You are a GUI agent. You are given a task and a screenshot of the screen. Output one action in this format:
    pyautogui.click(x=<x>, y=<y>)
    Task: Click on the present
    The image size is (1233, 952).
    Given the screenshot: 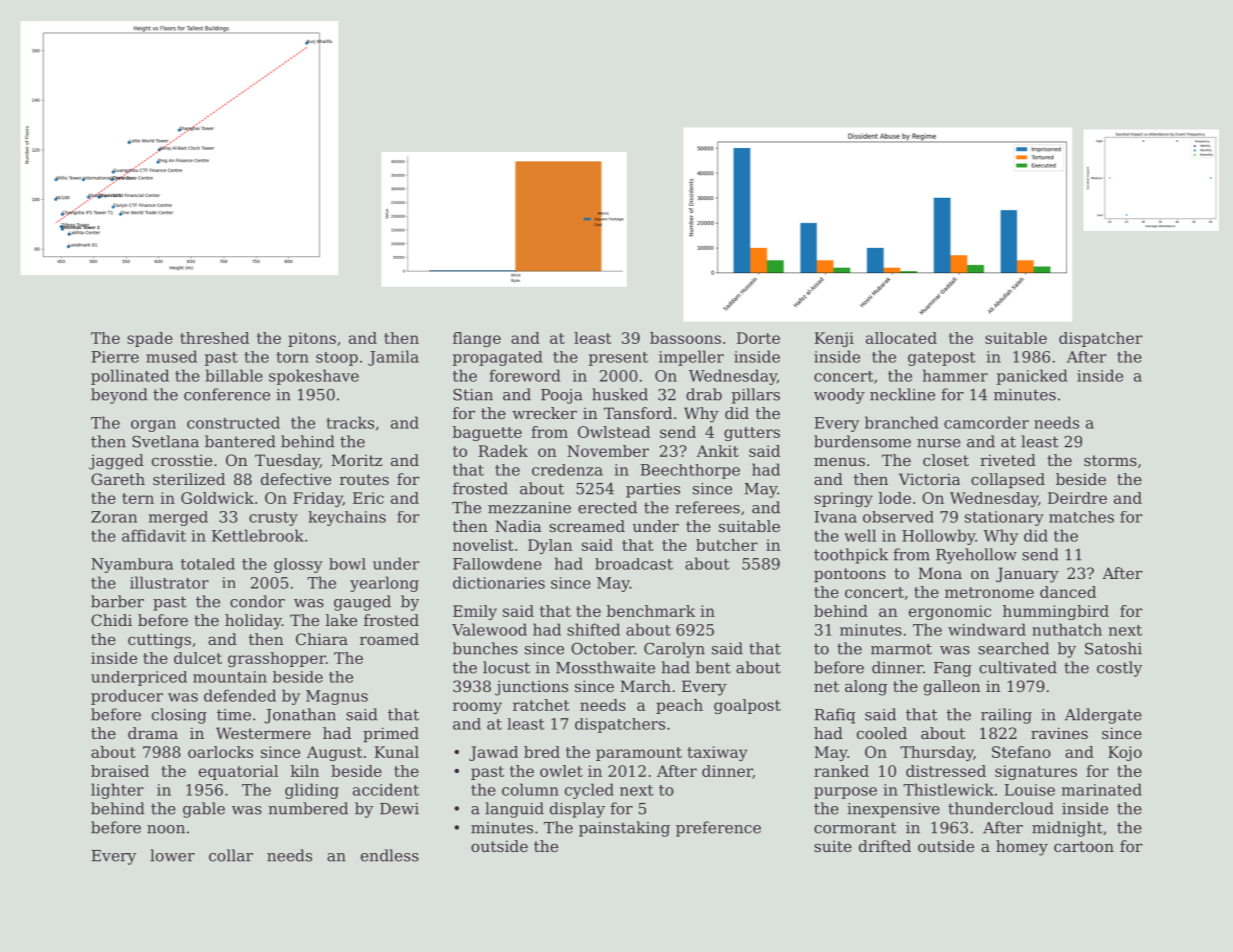 What is the action you would take?
    pyautogui.click(x=618, y=359)
